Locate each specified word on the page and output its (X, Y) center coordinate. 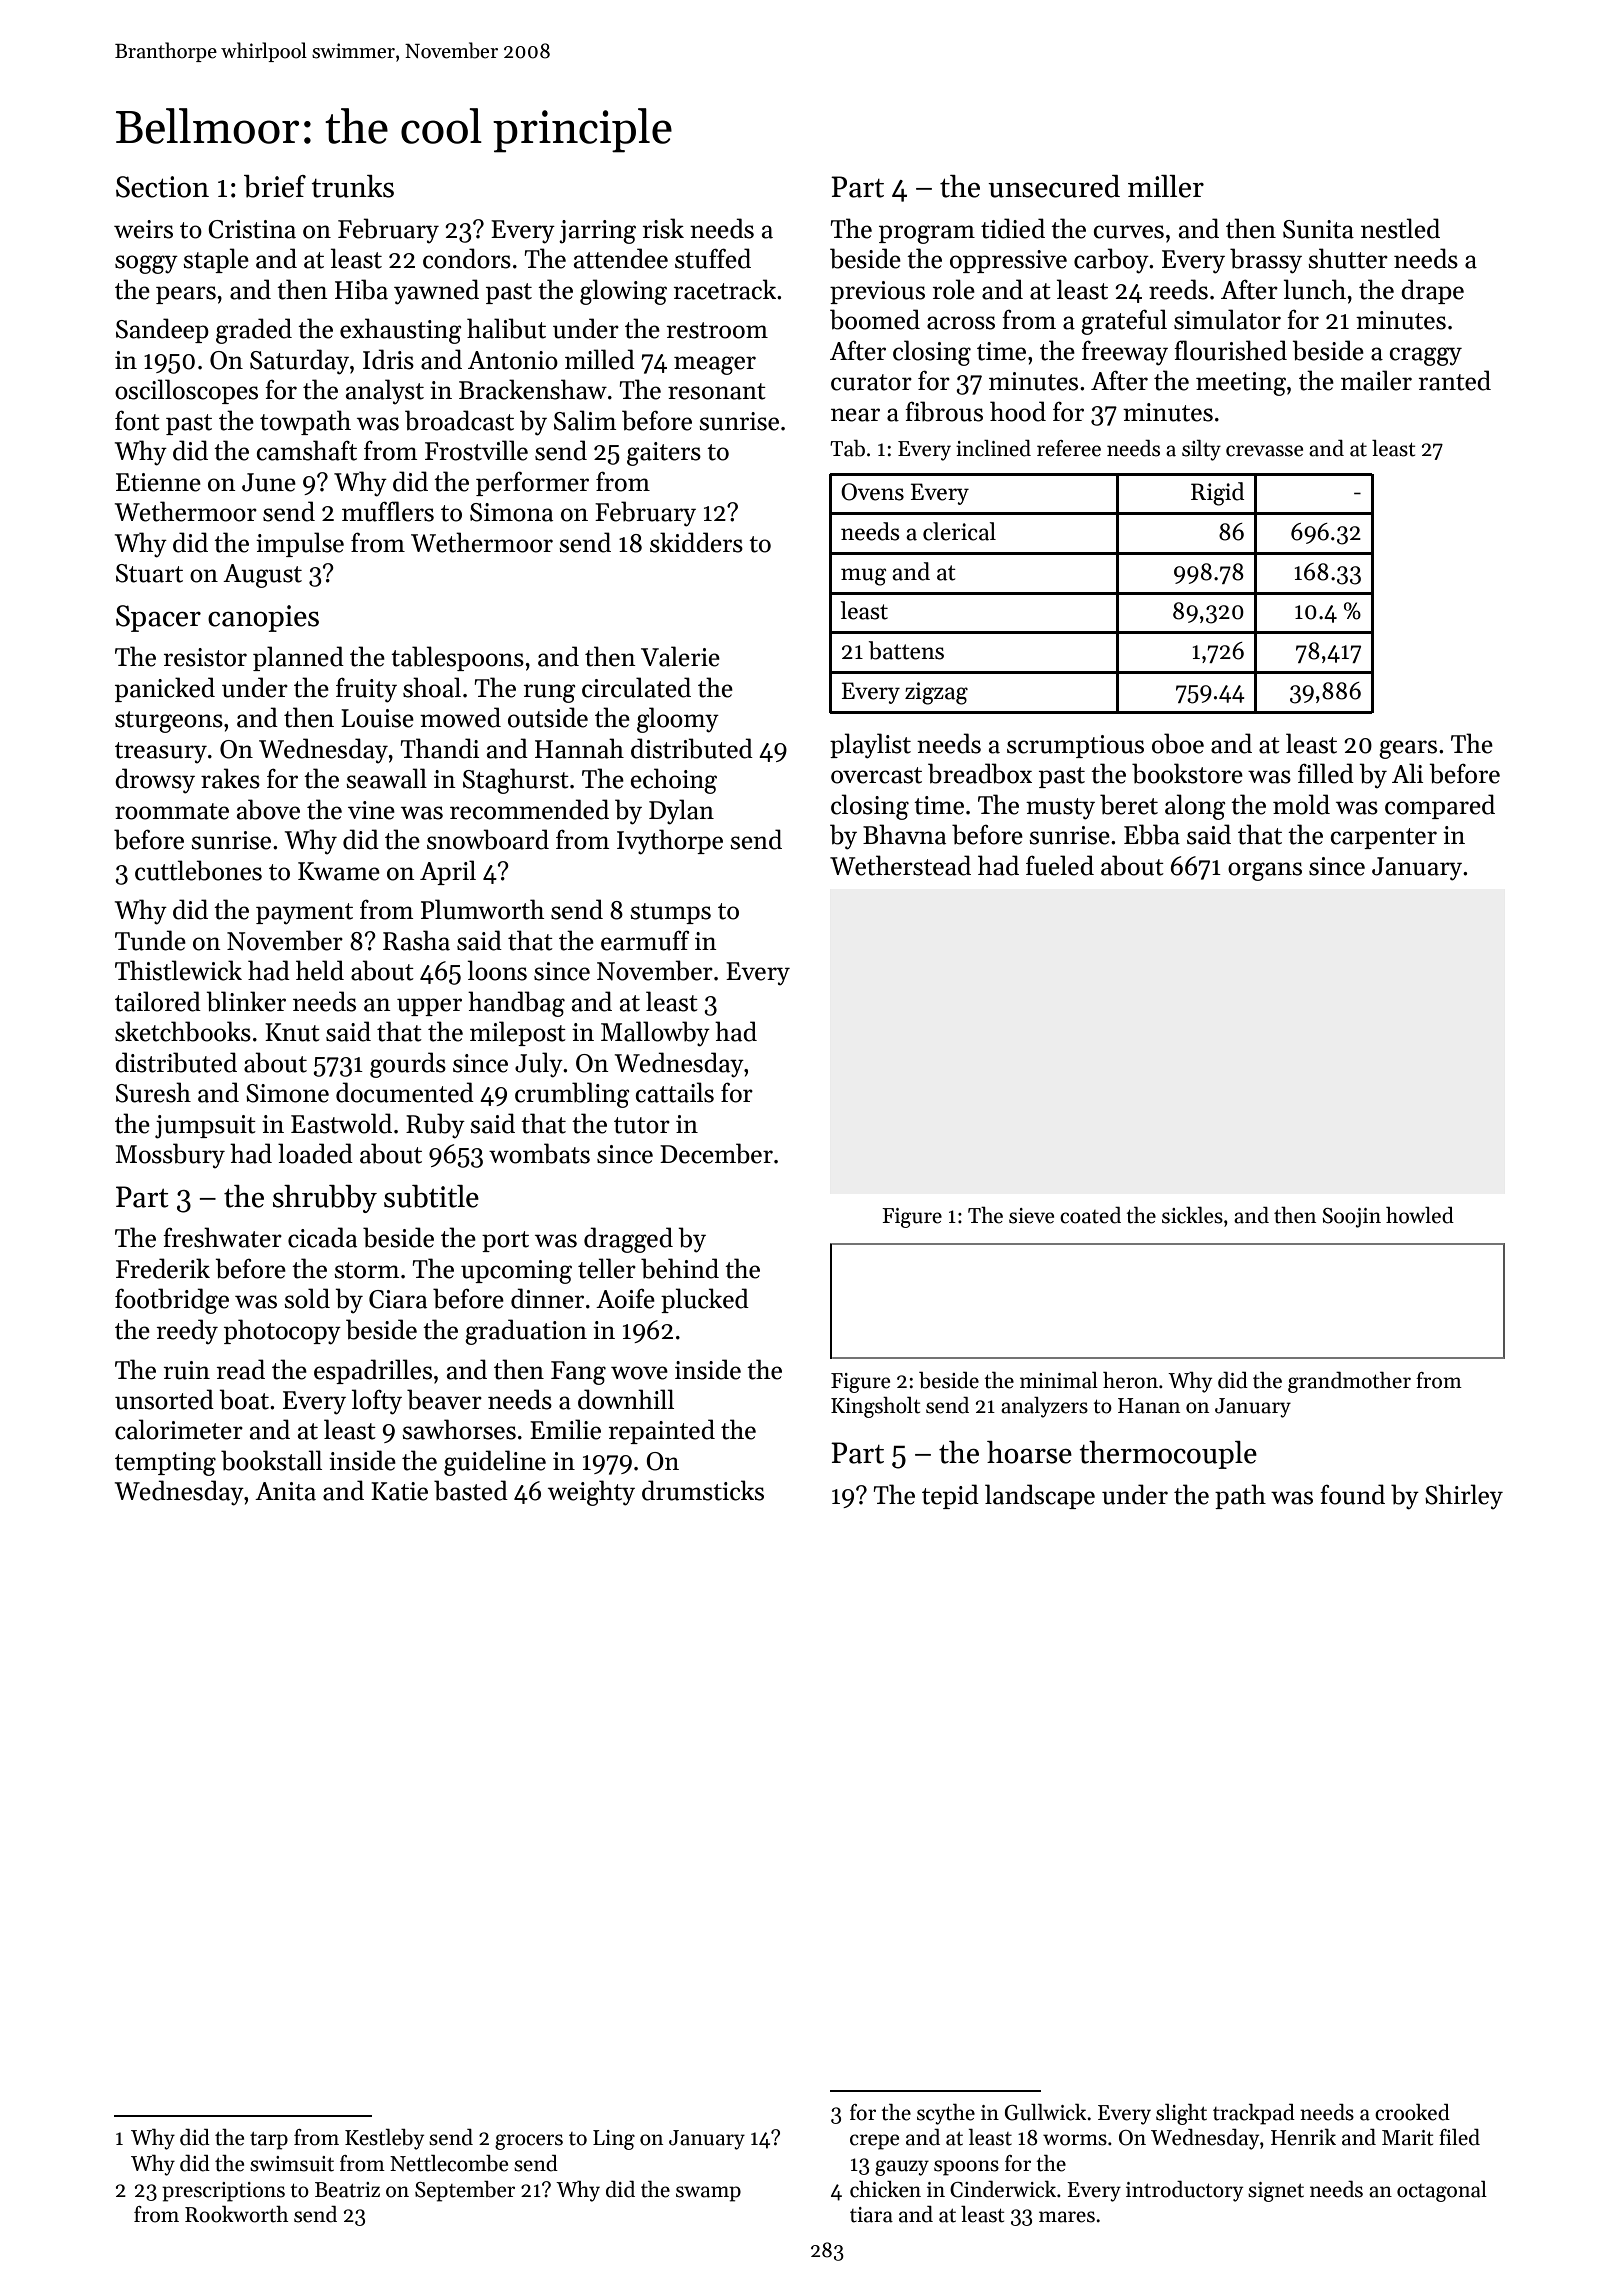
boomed (875, 319)
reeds (1178, 289)
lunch (1315, 289)
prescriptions (223, 2192)
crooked (1412, 2112)
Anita (285, 1491)
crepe (874, 2142)
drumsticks (703, 1490)
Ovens (872, 492)
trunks (352, 186)
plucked (705, 1300)
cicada (322, 1237)
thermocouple (1168, 1455)
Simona (511, 512)
